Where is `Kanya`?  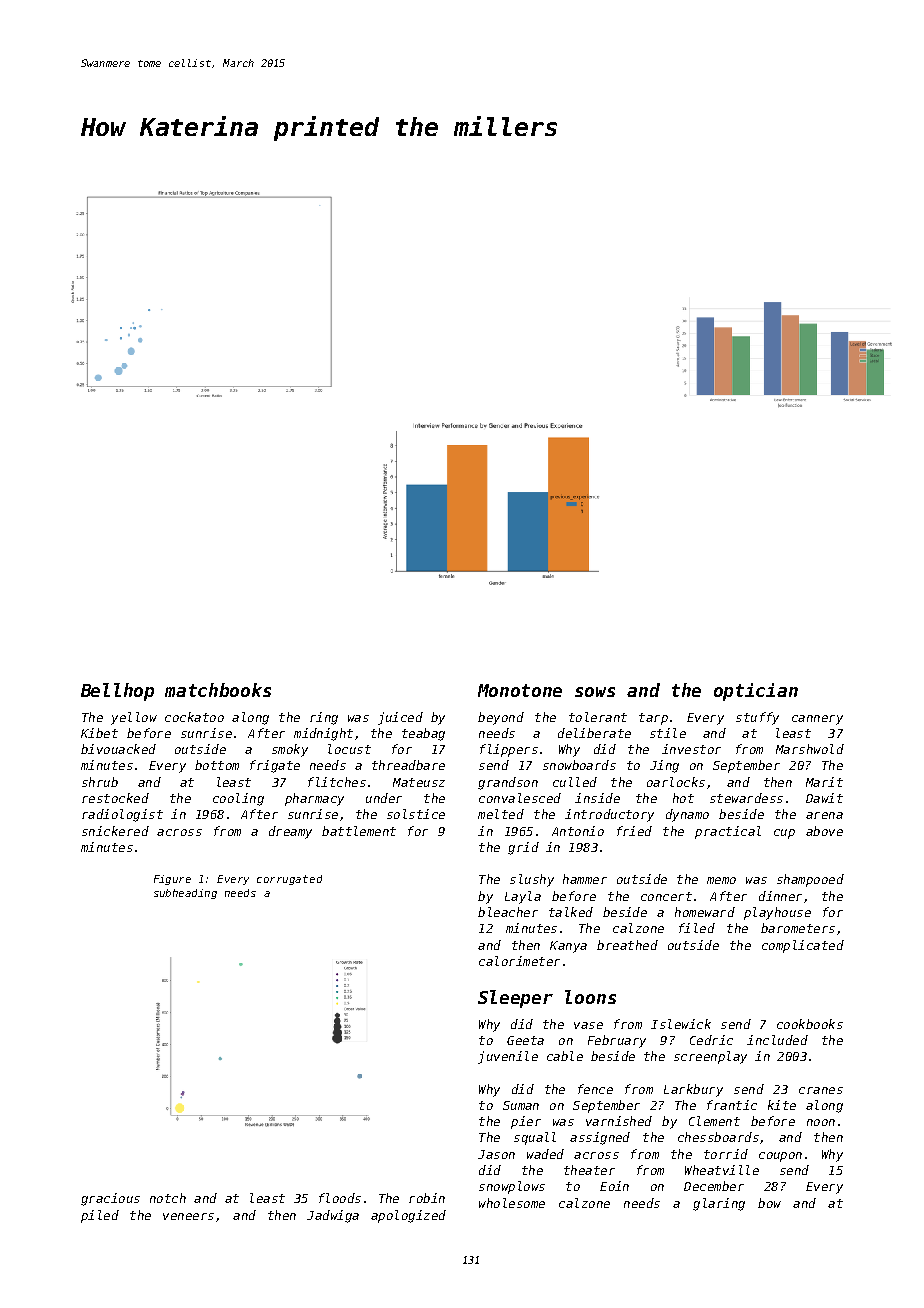
Kanya is located at coordinates (568, 947).
